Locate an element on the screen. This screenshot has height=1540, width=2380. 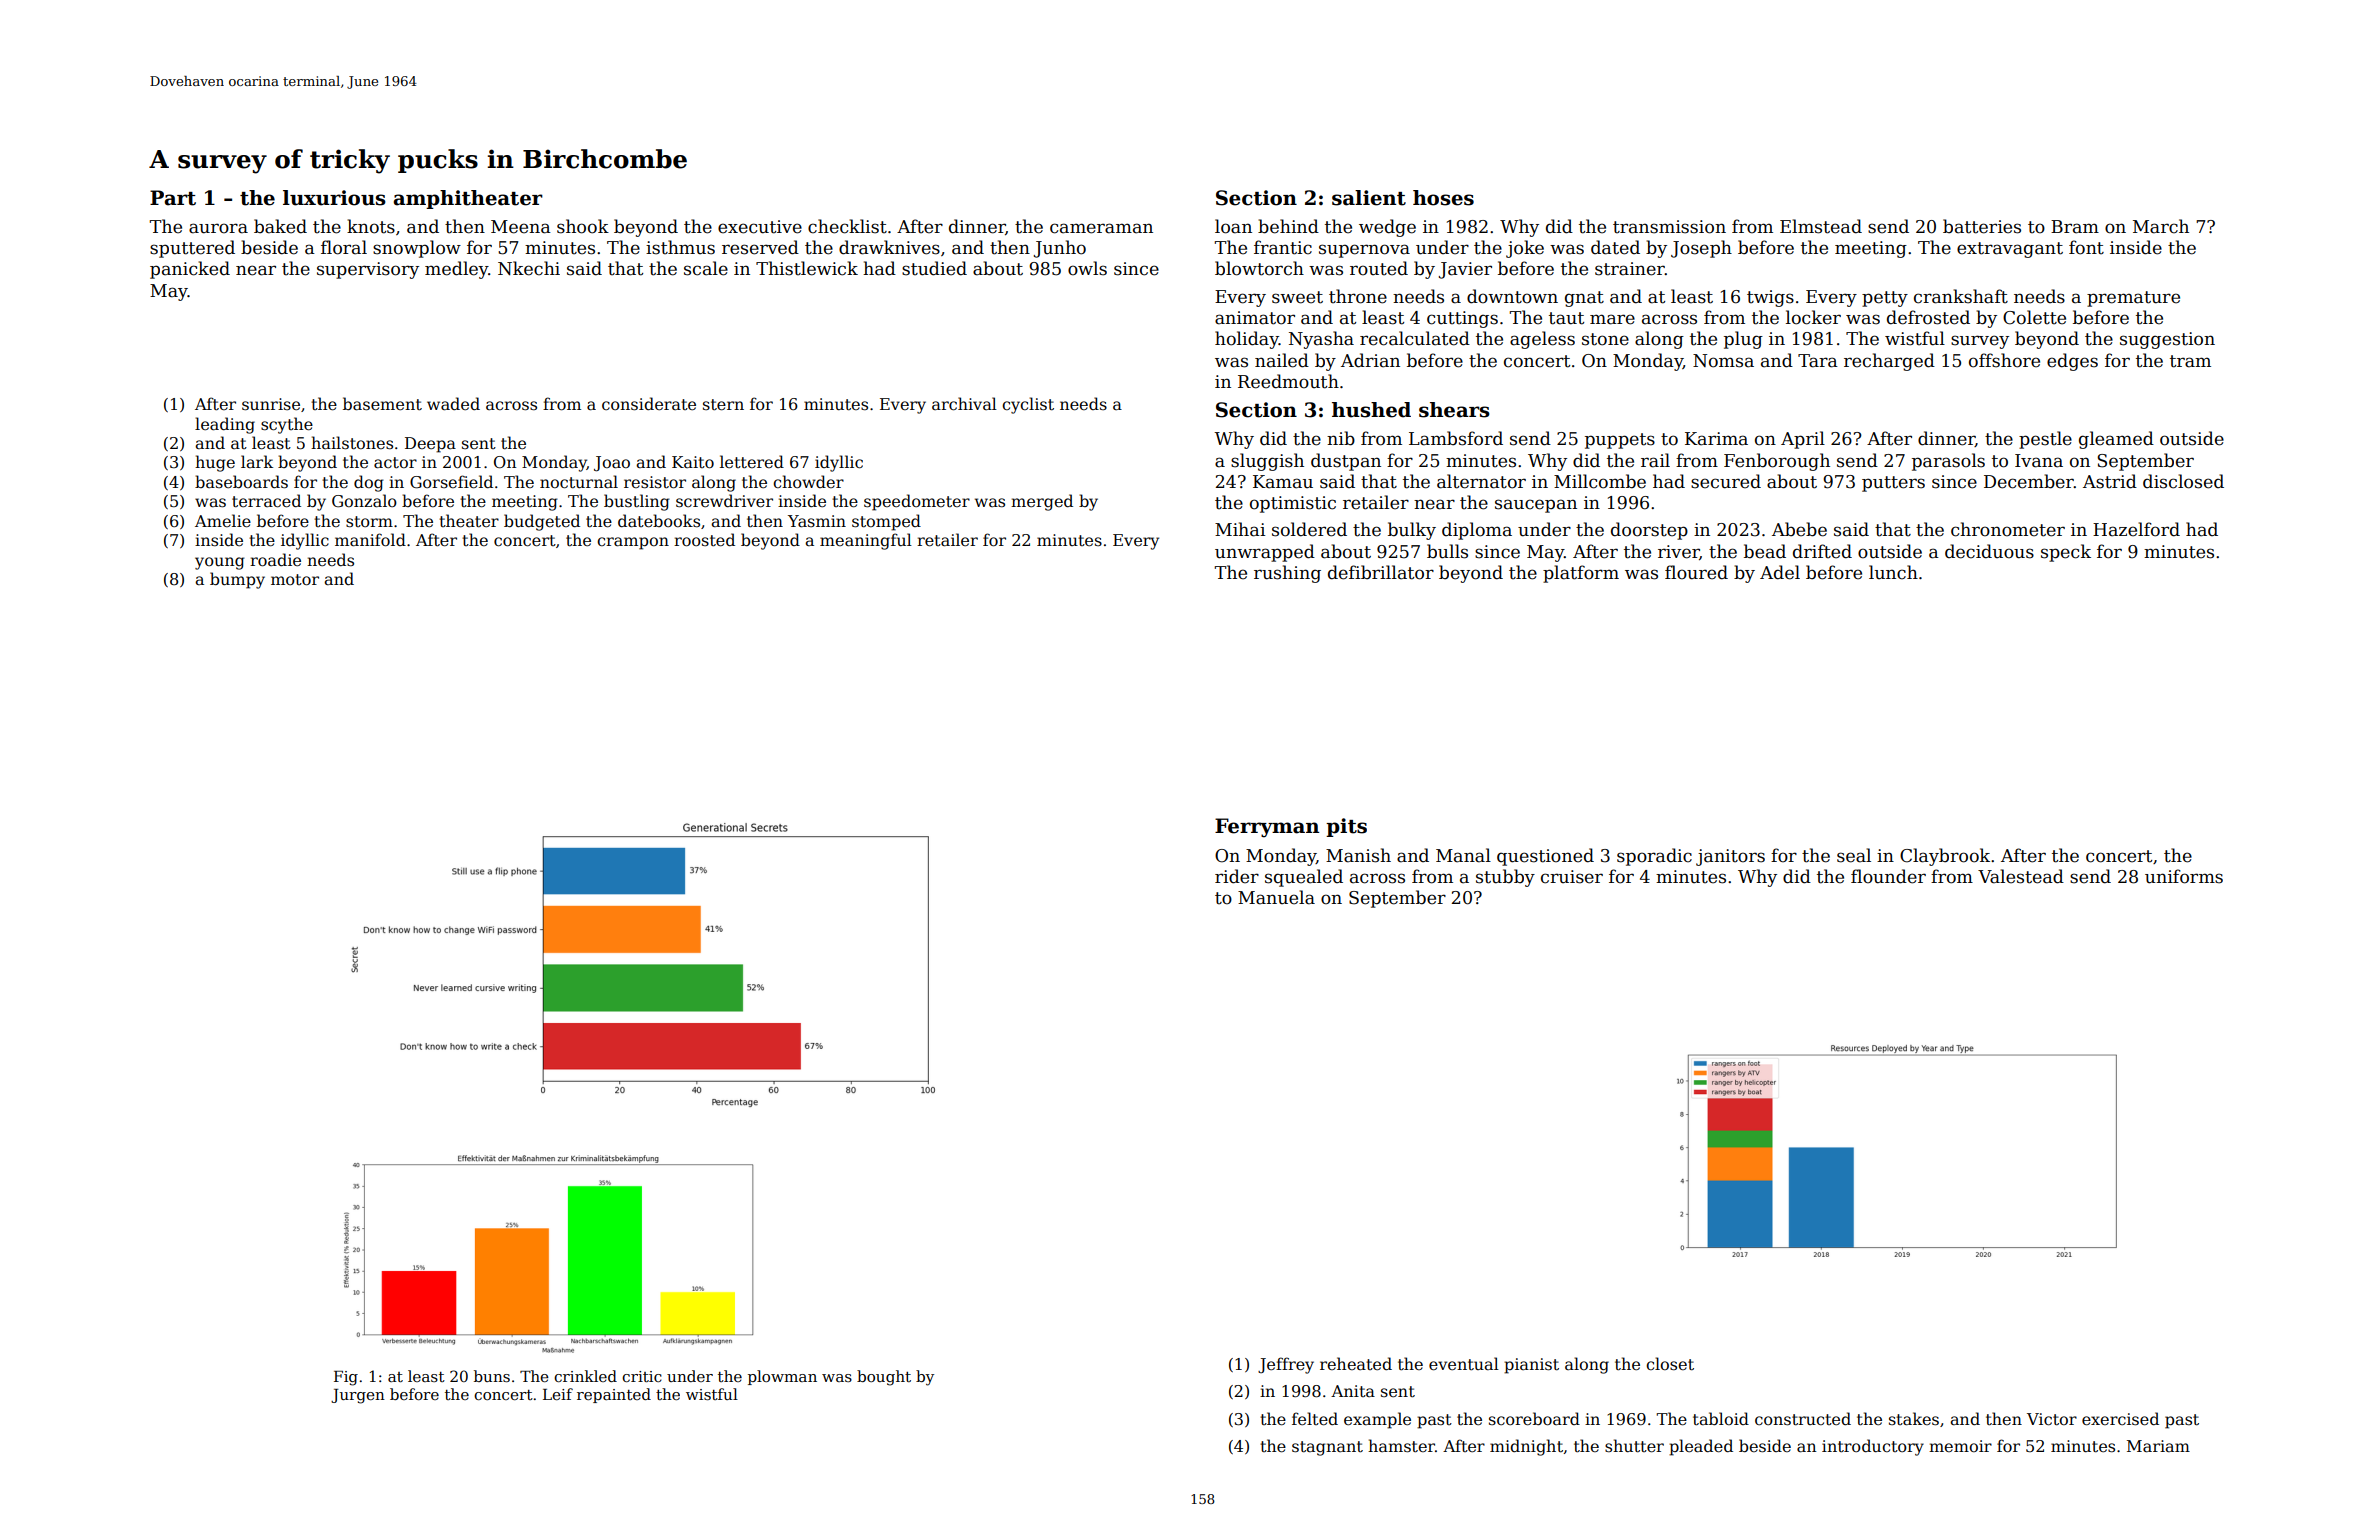
floured is located at coordinates (1696, 572).
